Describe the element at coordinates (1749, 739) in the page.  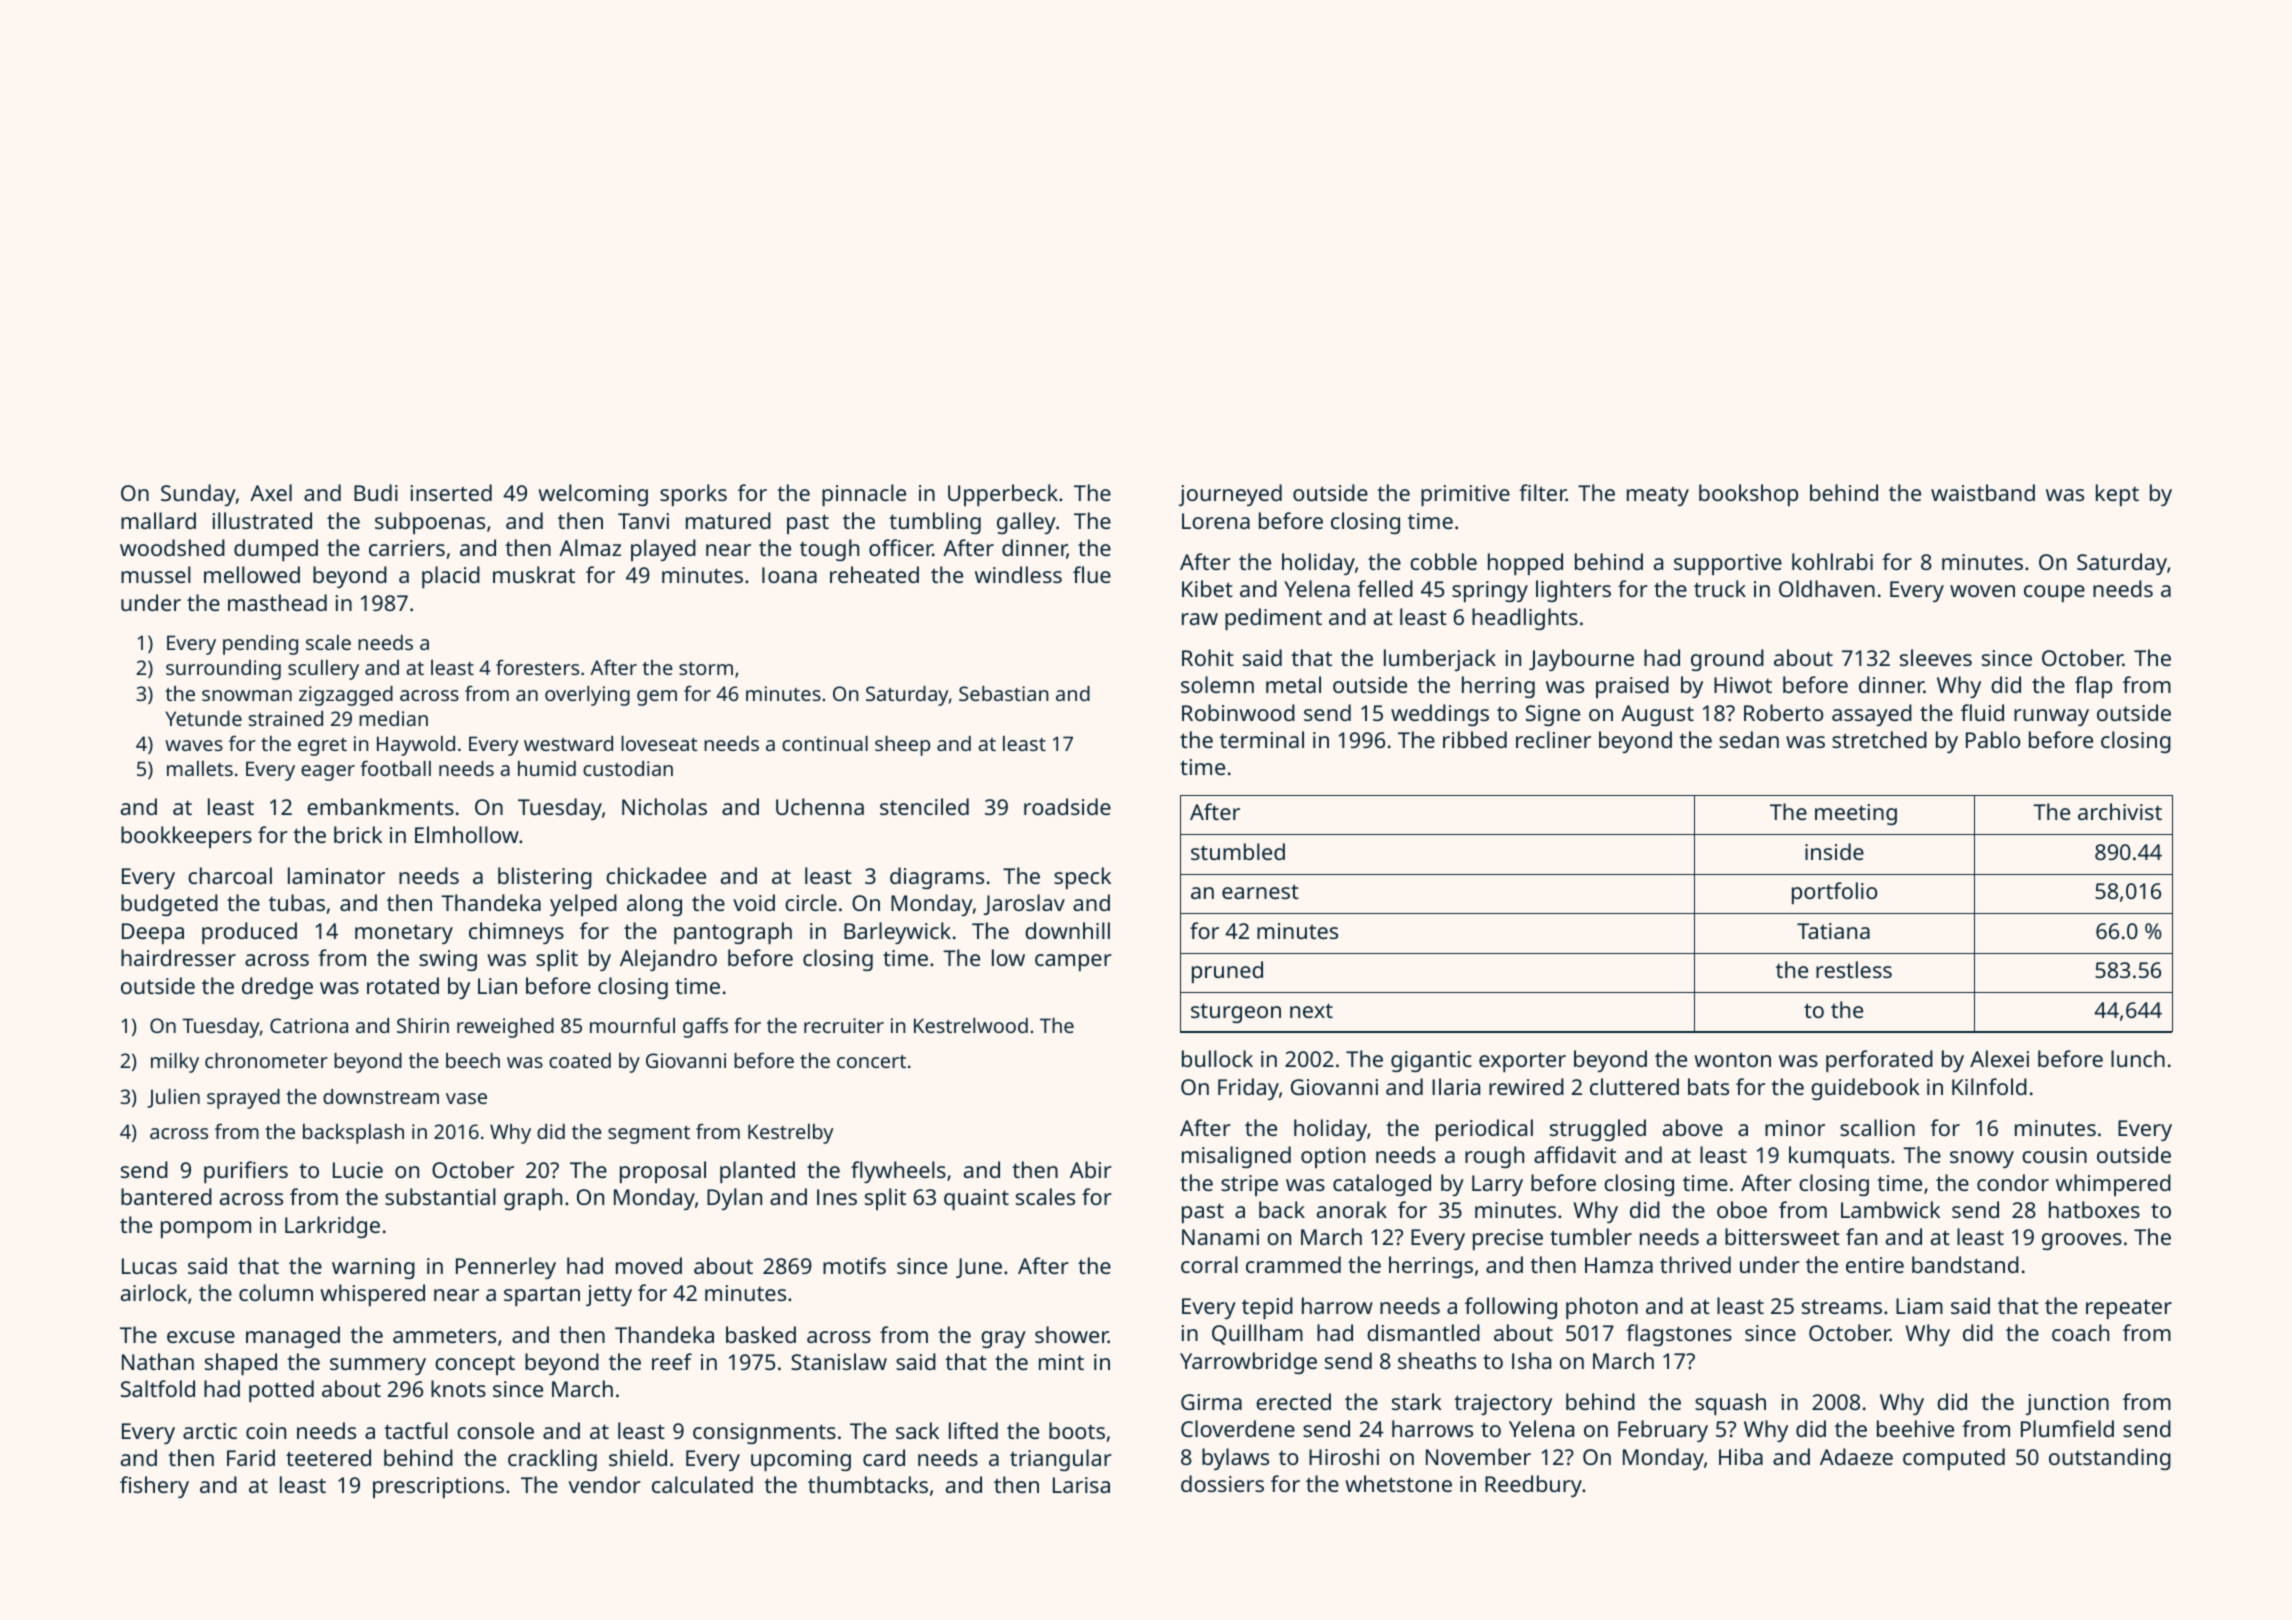
I see `sedan` at that location.
